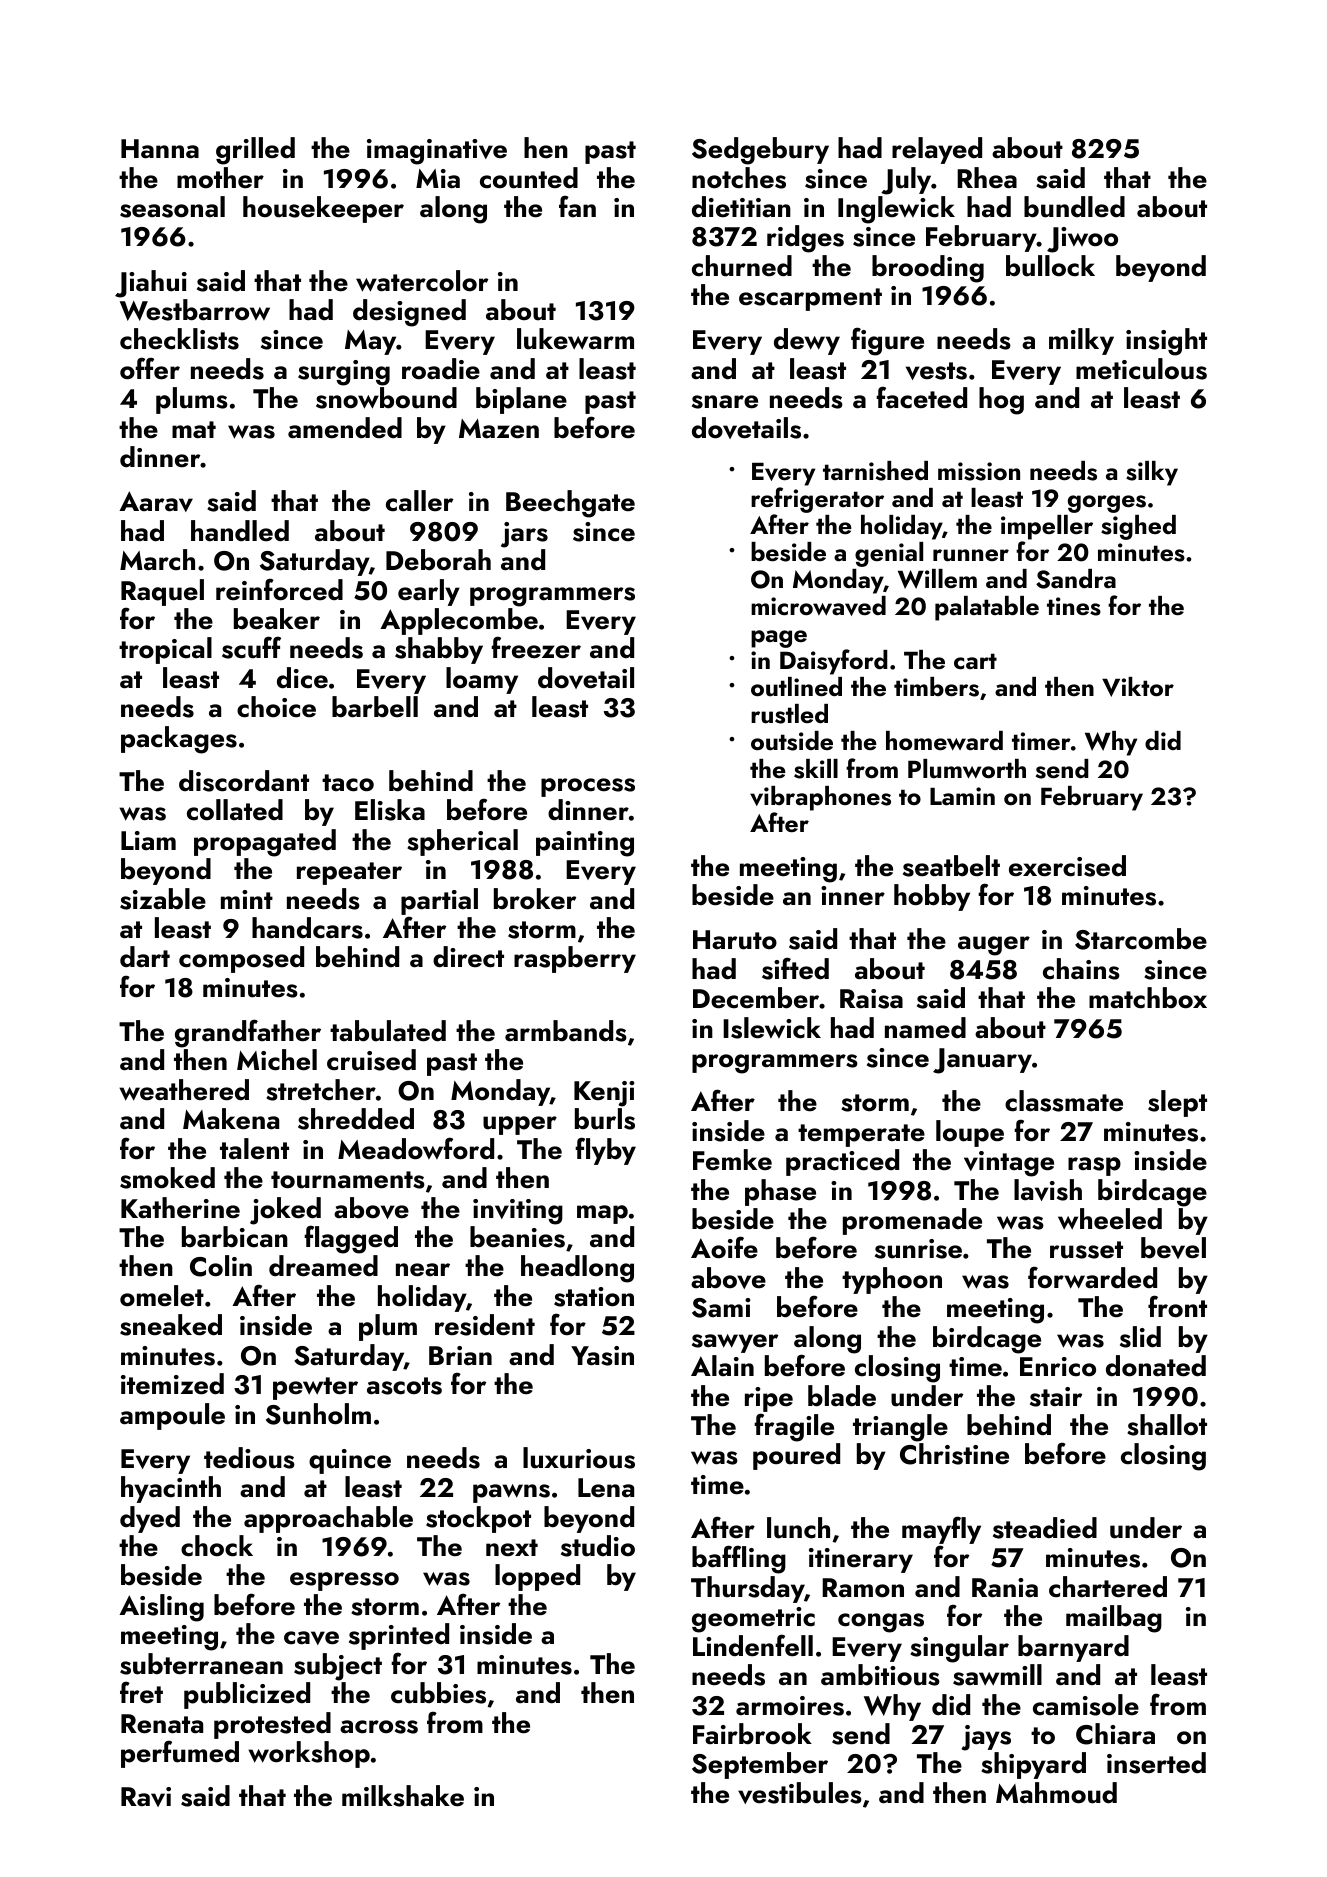  Describe the element at coordinates (499, 429) in the screenshot. I see `Mazen` at that location.
